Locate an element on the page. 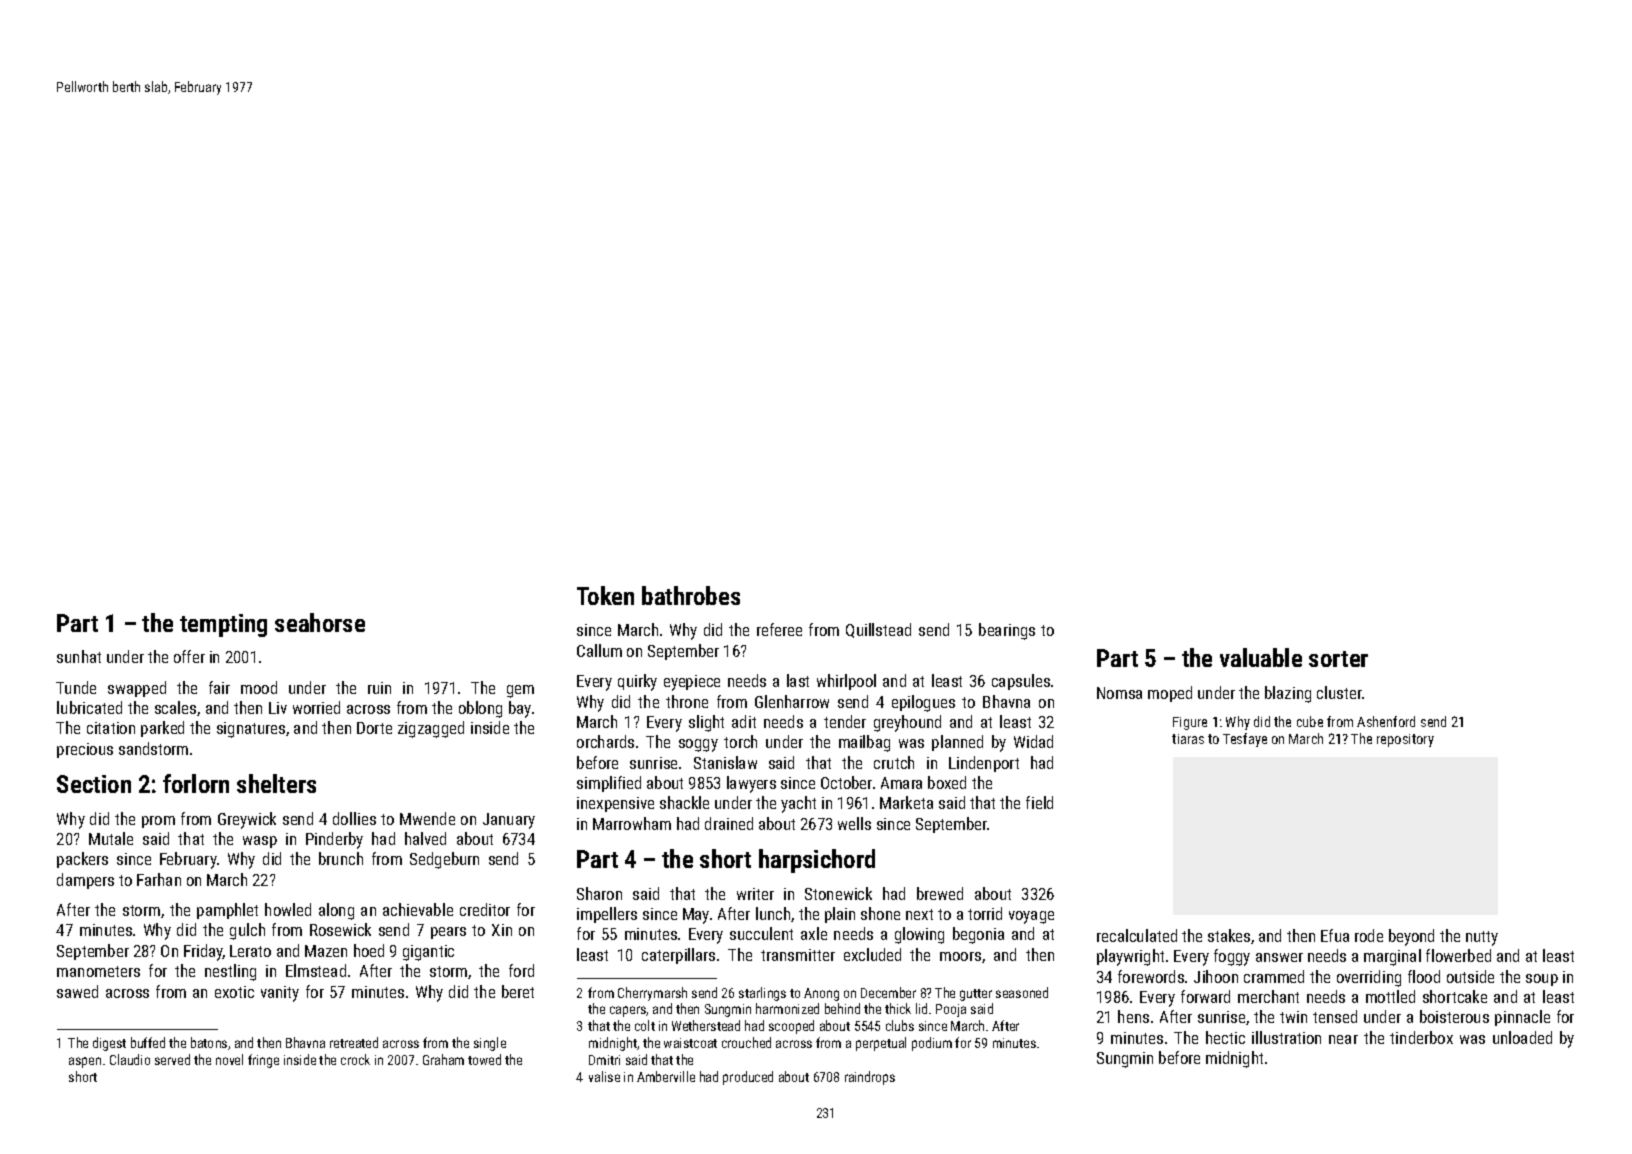 Image resolution: width=1632 pixels, height=1154 pixels. sorter is located at coordinates (1338, 659).
